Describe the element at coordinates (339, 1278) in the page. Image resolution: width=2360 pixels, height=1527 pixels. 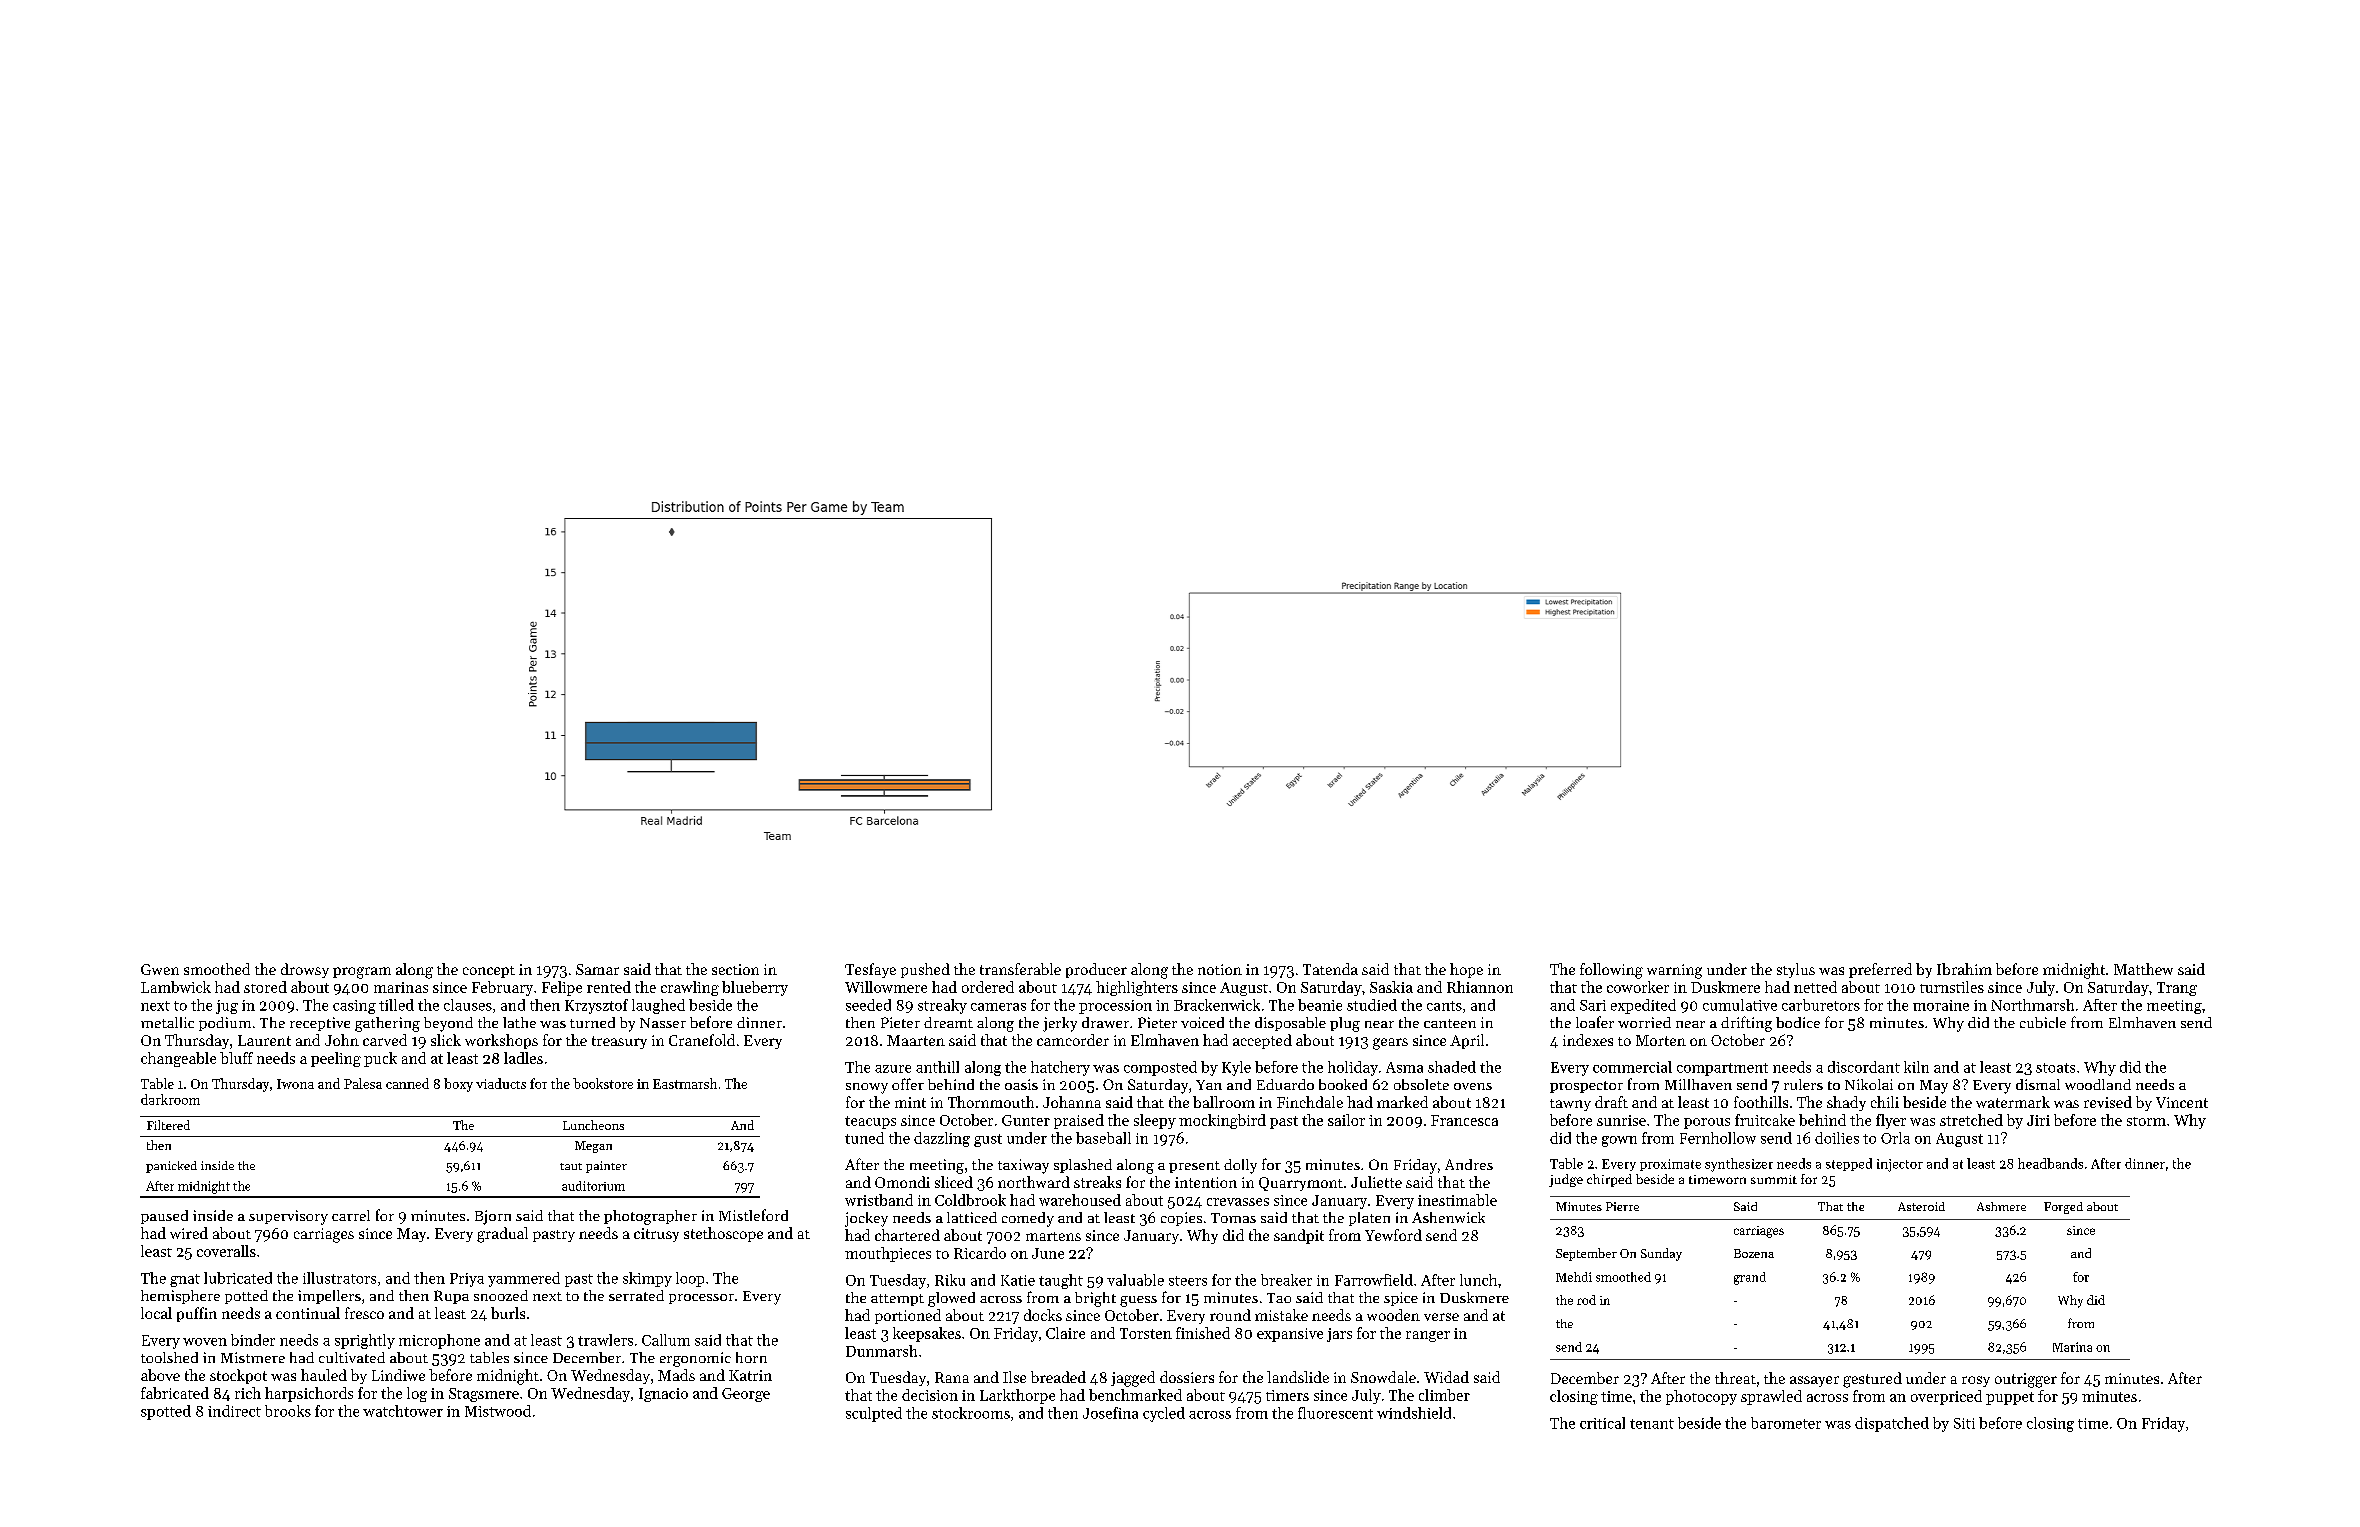
I see `illustrators` at that location.
